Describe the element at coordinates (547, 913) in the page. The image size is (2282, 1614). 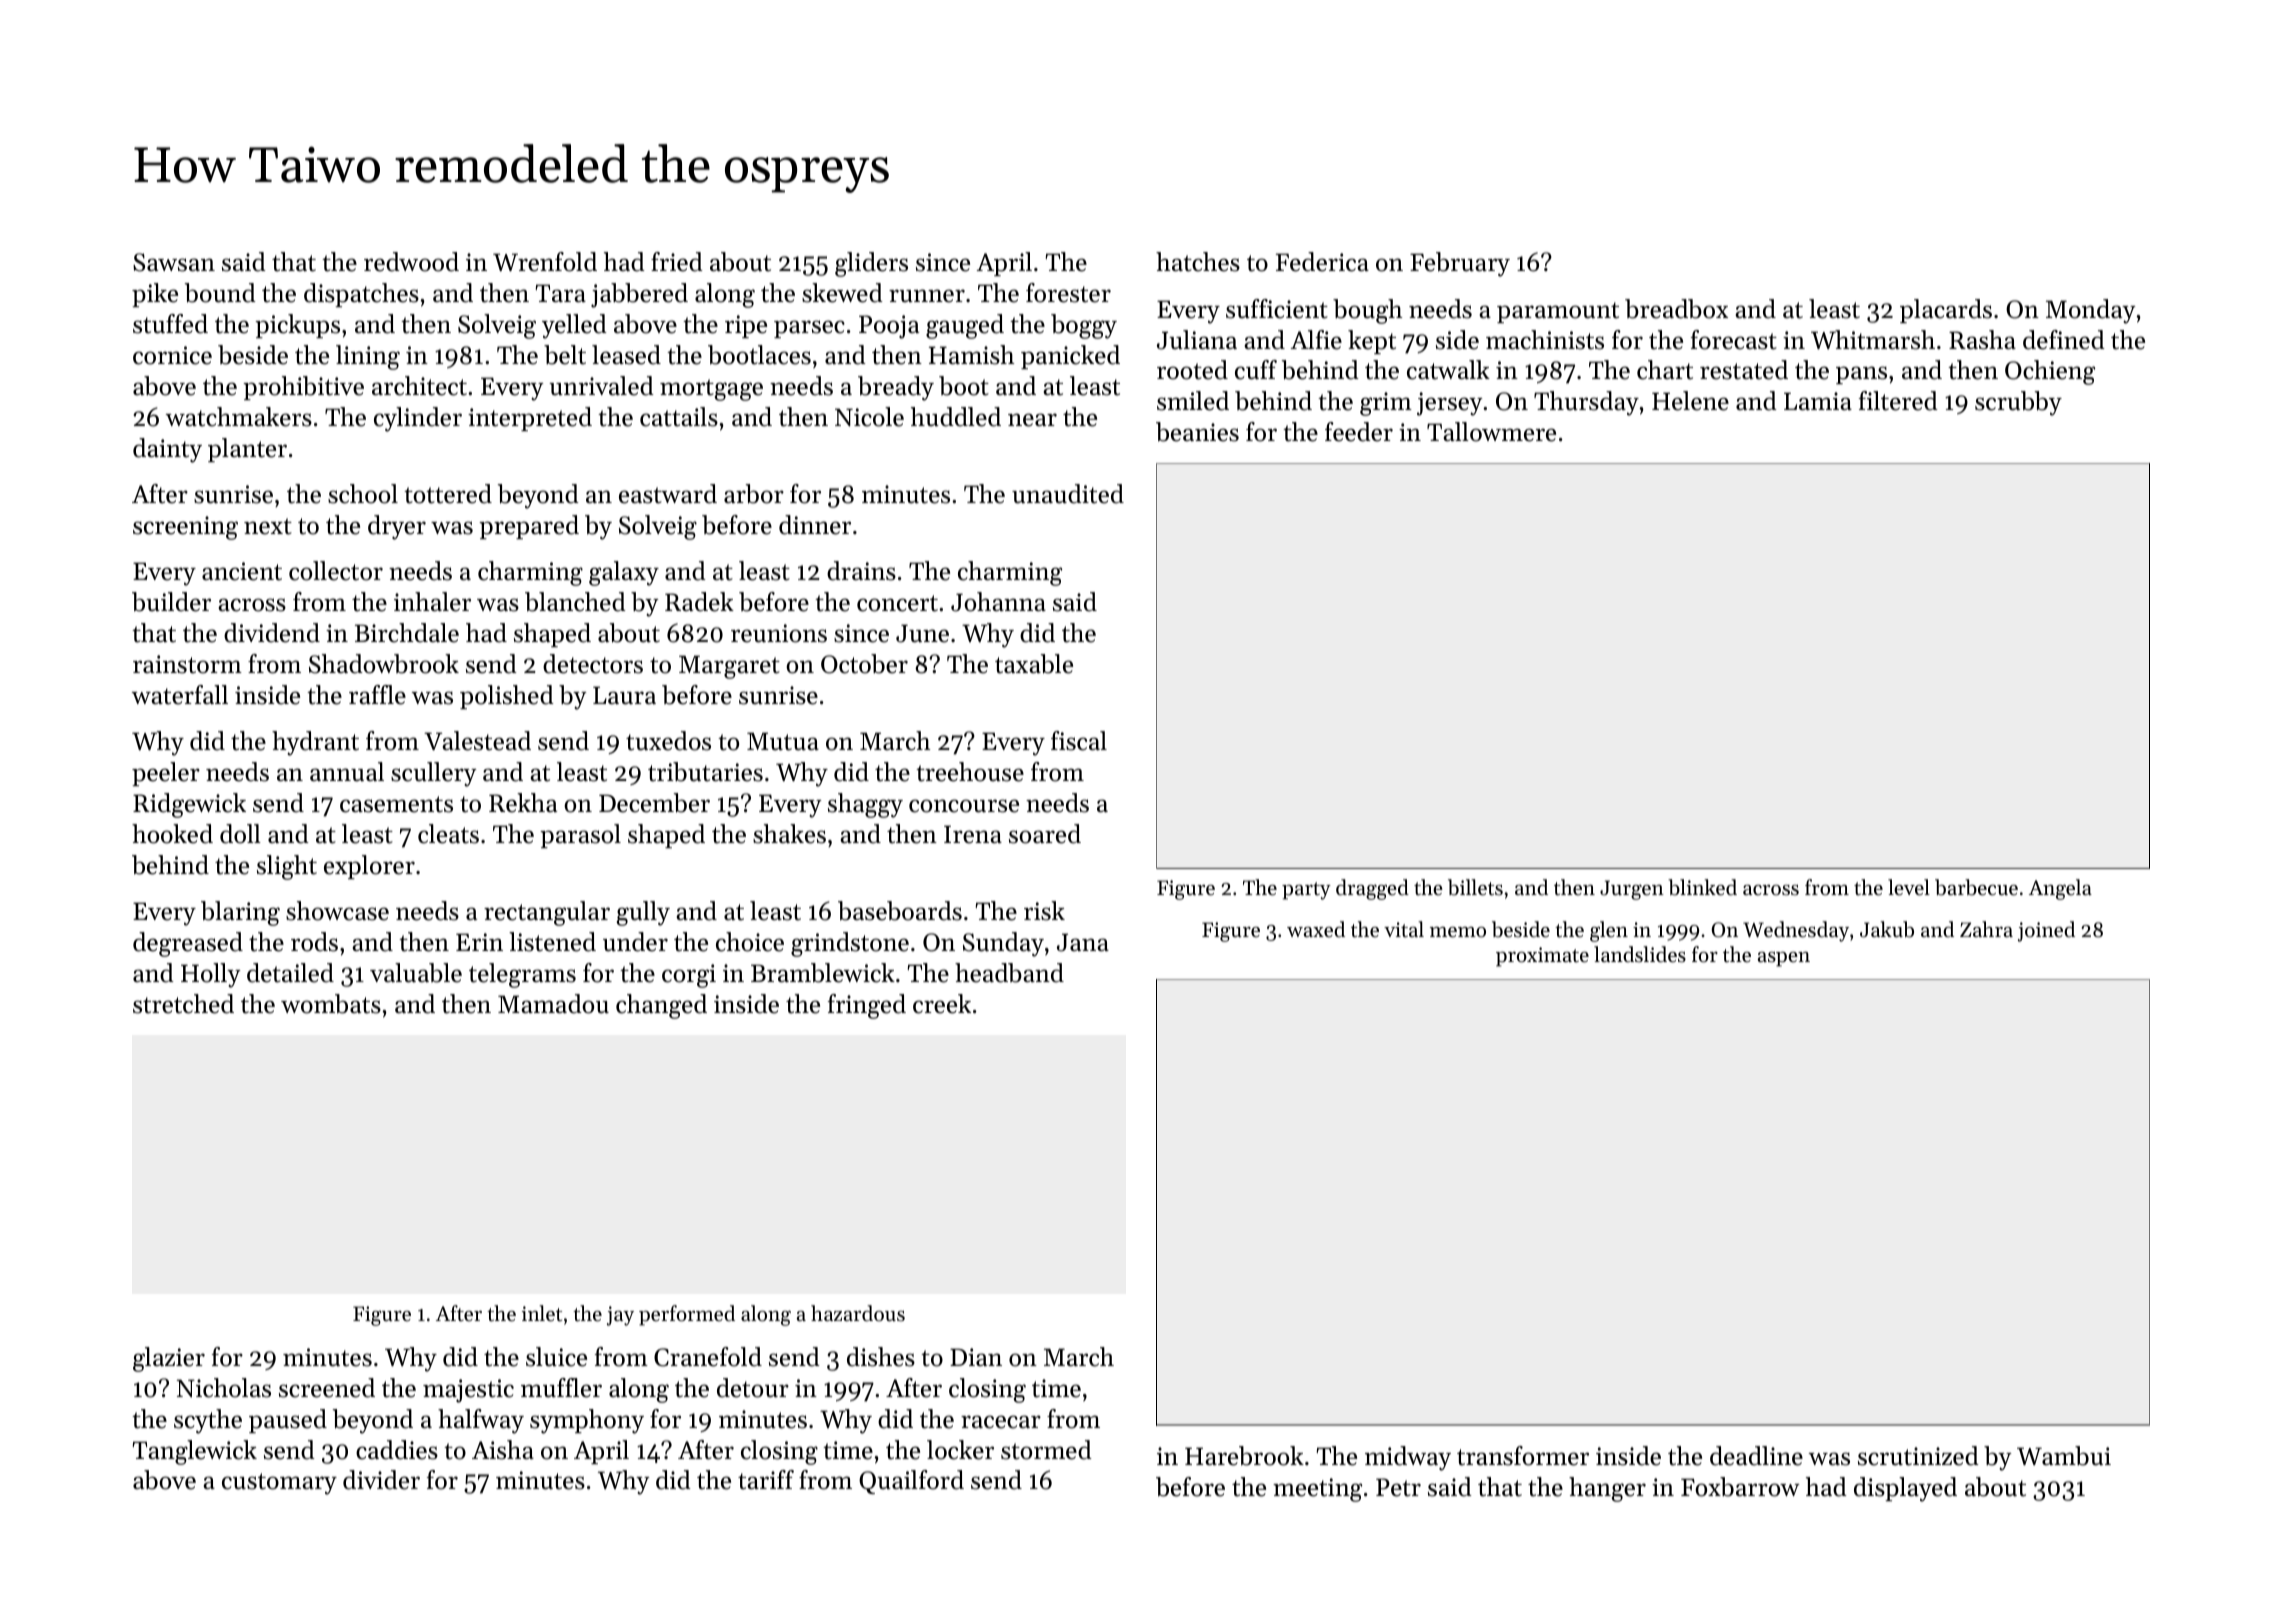
I see `rectangular` at that location.
